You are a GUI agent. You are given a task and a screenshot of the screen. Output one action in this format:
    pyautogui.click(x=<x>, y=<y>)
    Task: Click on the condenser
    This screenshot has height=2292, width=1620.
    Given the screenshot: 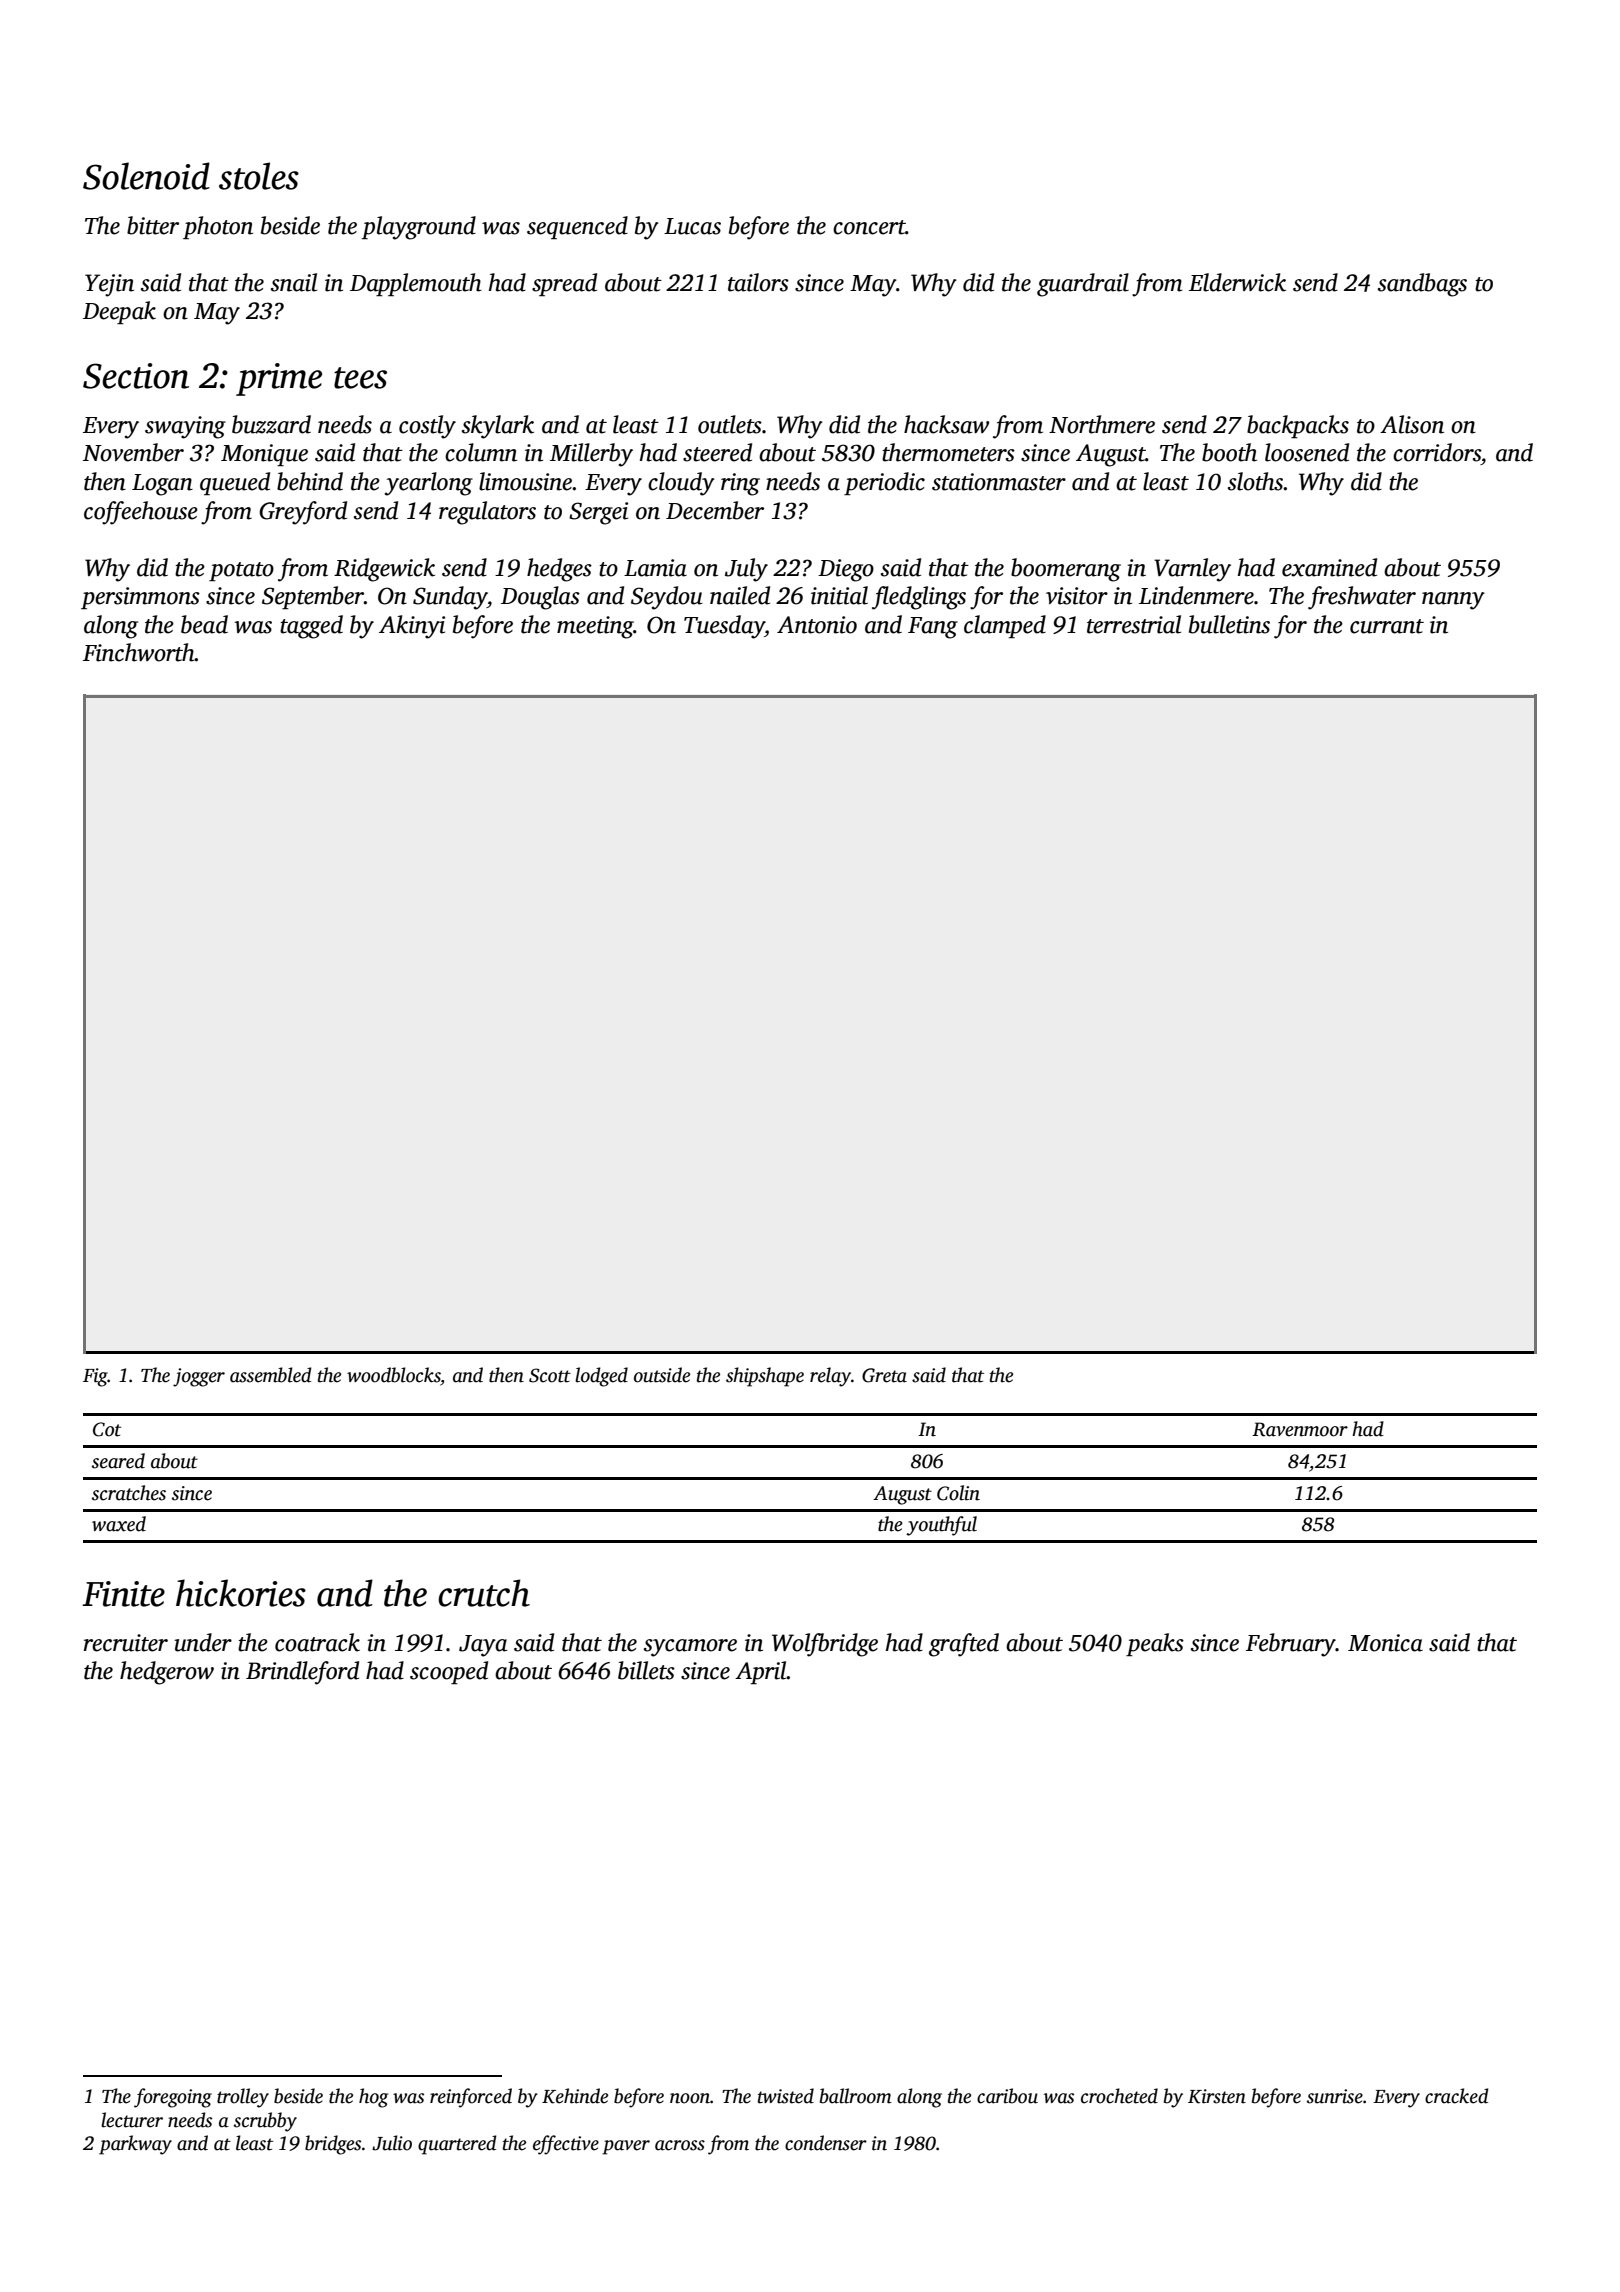 What is the action you would take?
    pyautogui.click(x=826, y=2143)
